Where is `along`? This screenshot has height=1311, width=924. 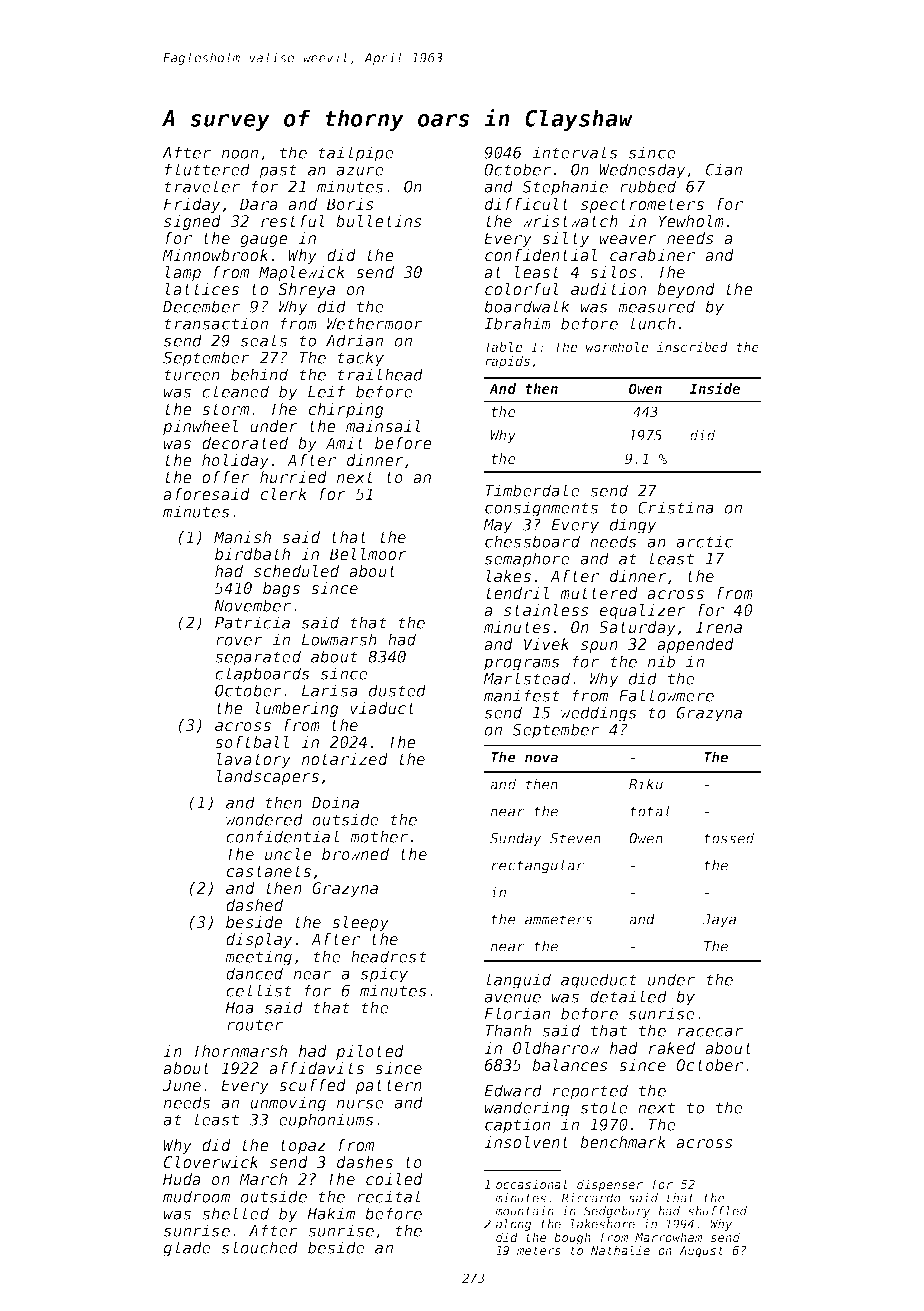 along is located at coordinates (514, 1225).
